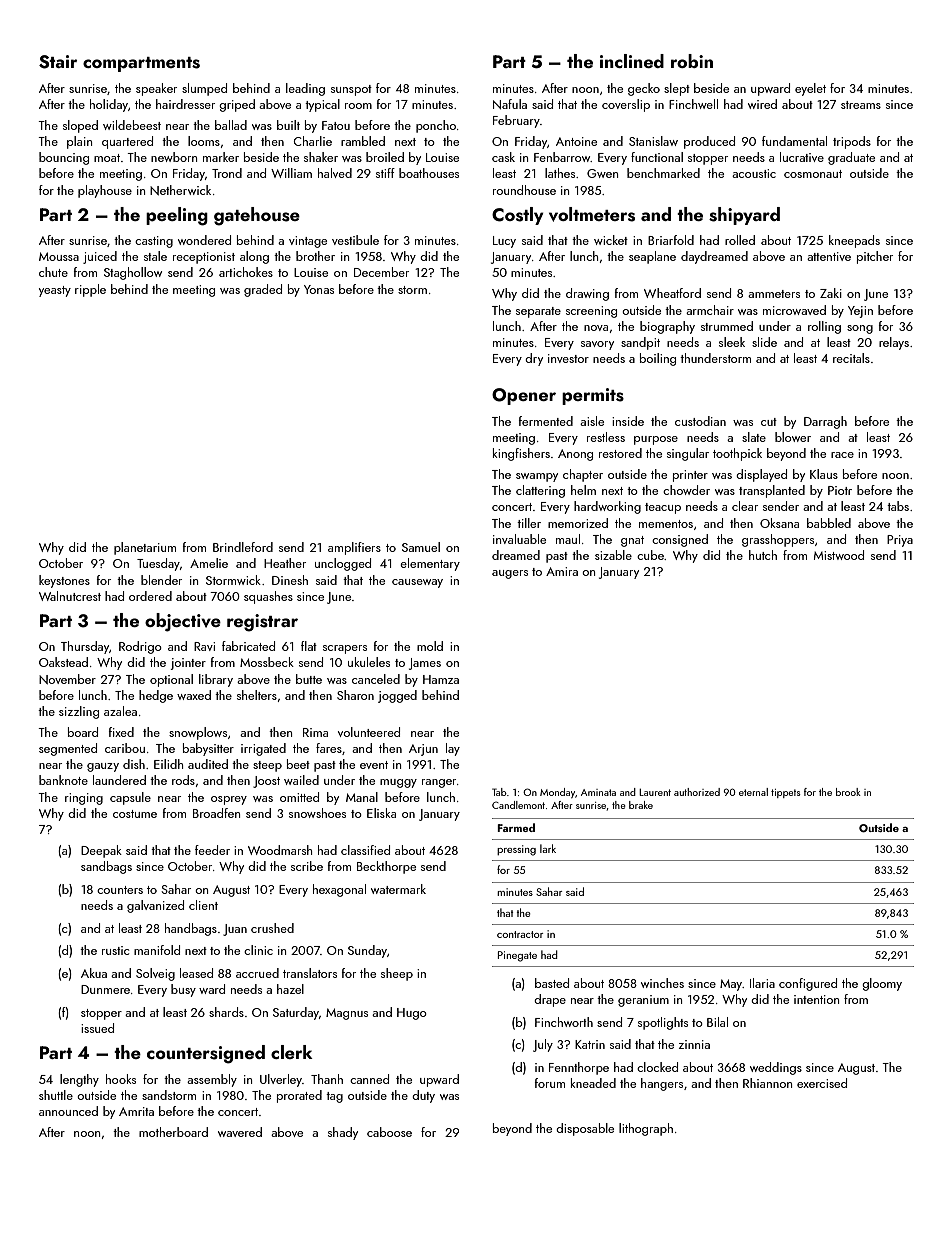  What do you see at coordinates (398, 783) in the image?
I see `muggy` at bounding box center [398, 783].
